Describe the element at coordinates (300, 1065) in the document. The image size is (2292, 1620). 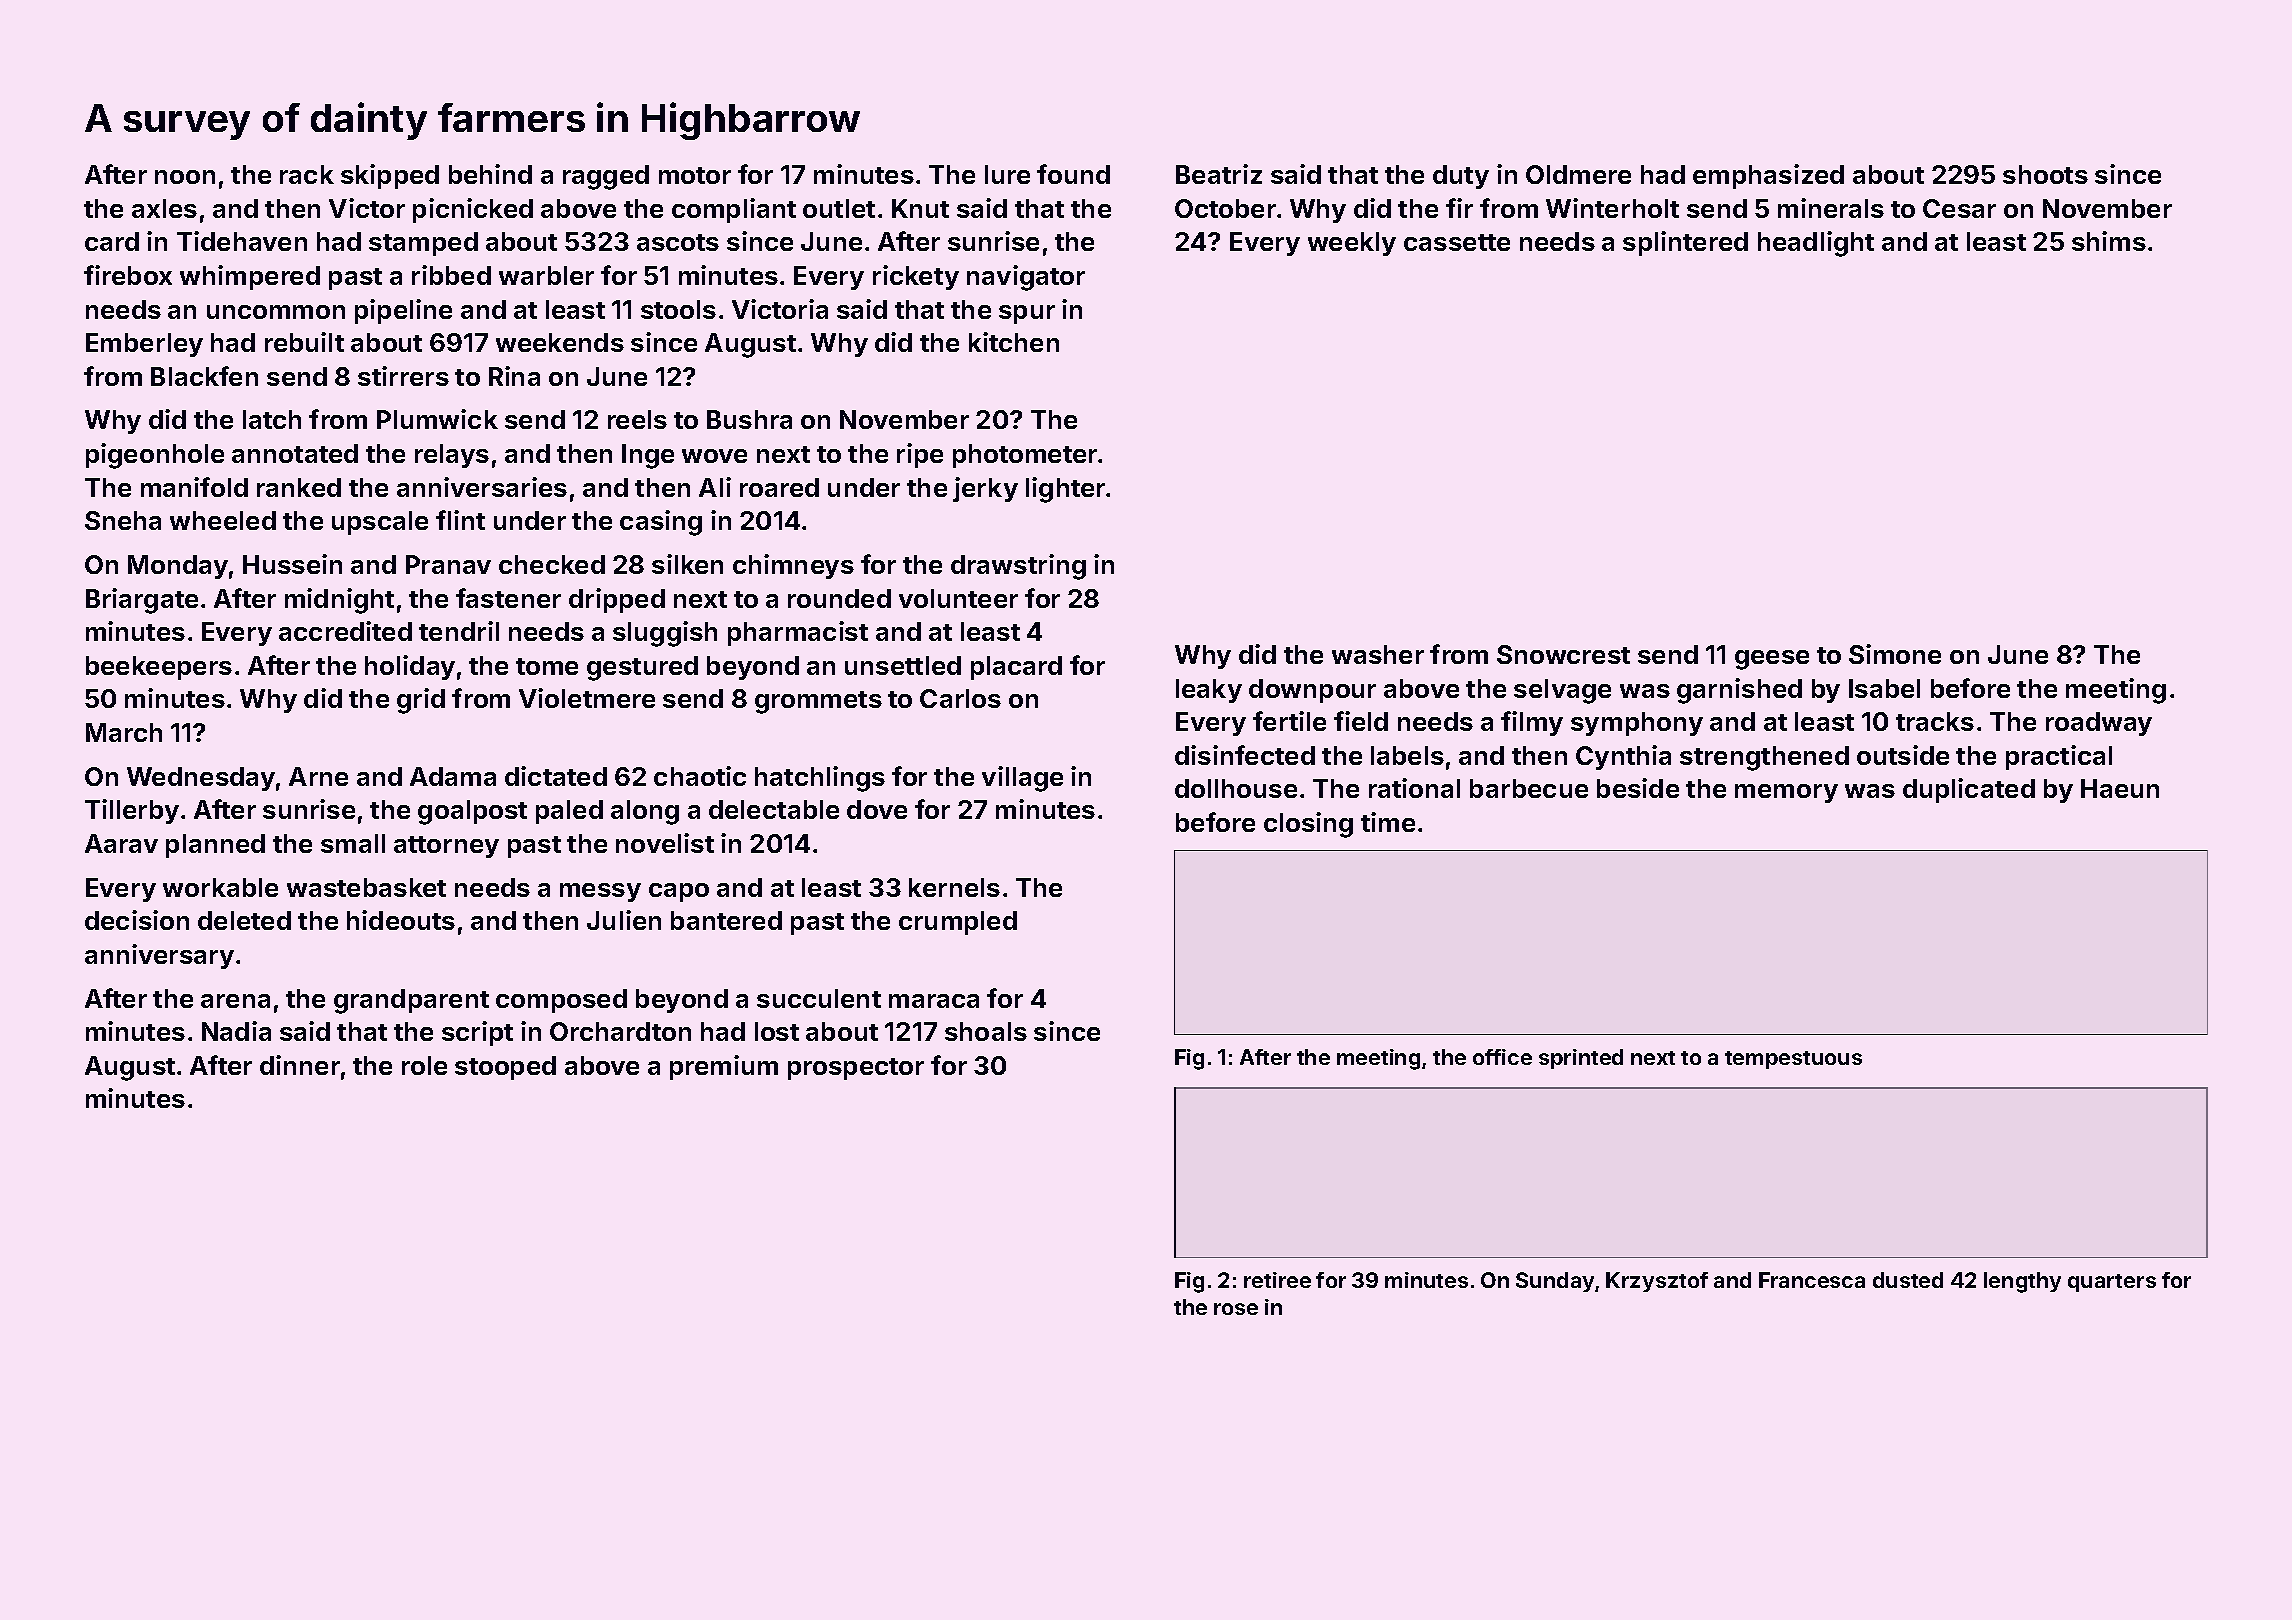
I see `dinner` at that location.
